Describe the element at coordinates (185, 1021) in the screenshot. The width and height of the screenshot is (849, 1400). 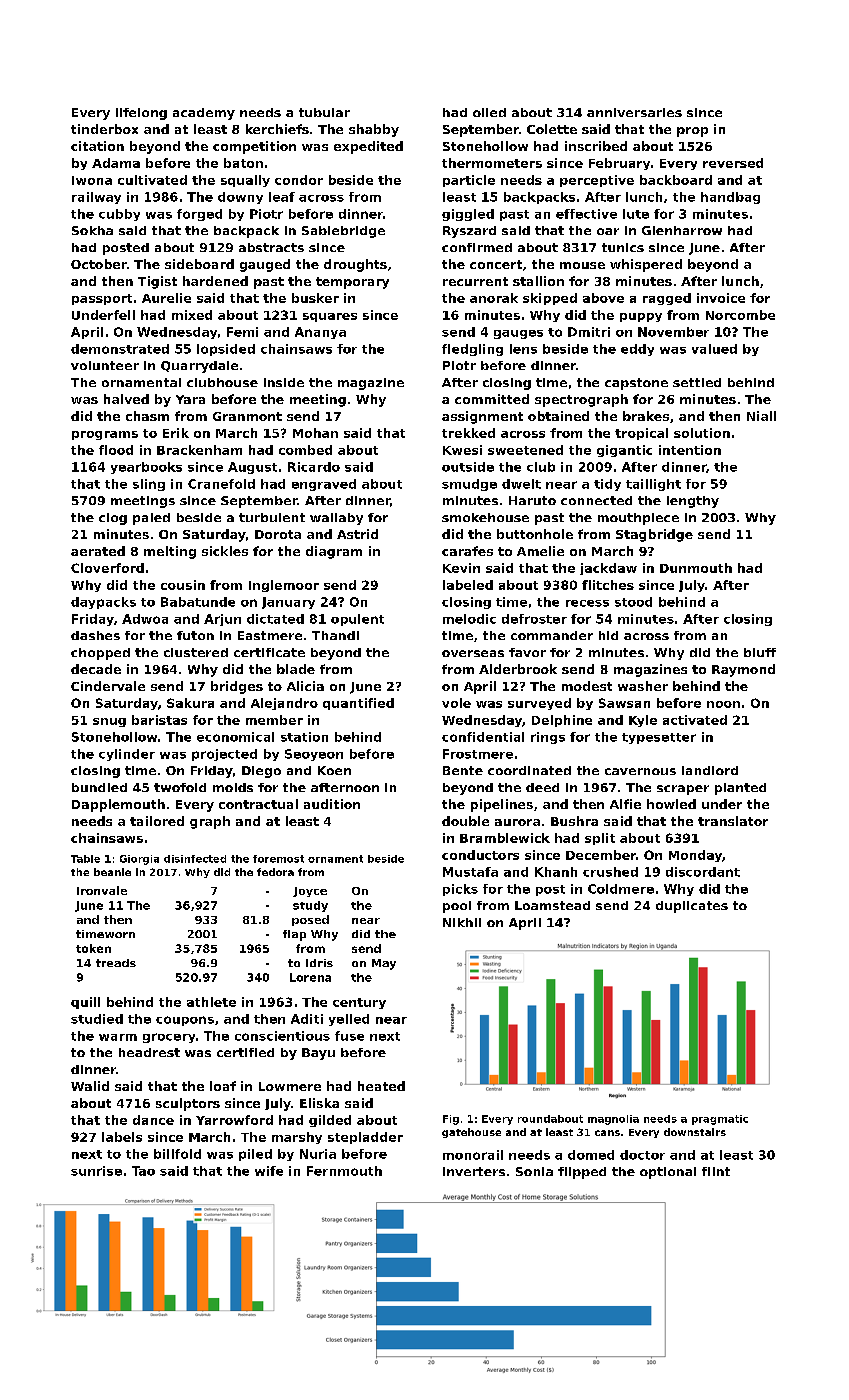
I see `coupons` at that location.
